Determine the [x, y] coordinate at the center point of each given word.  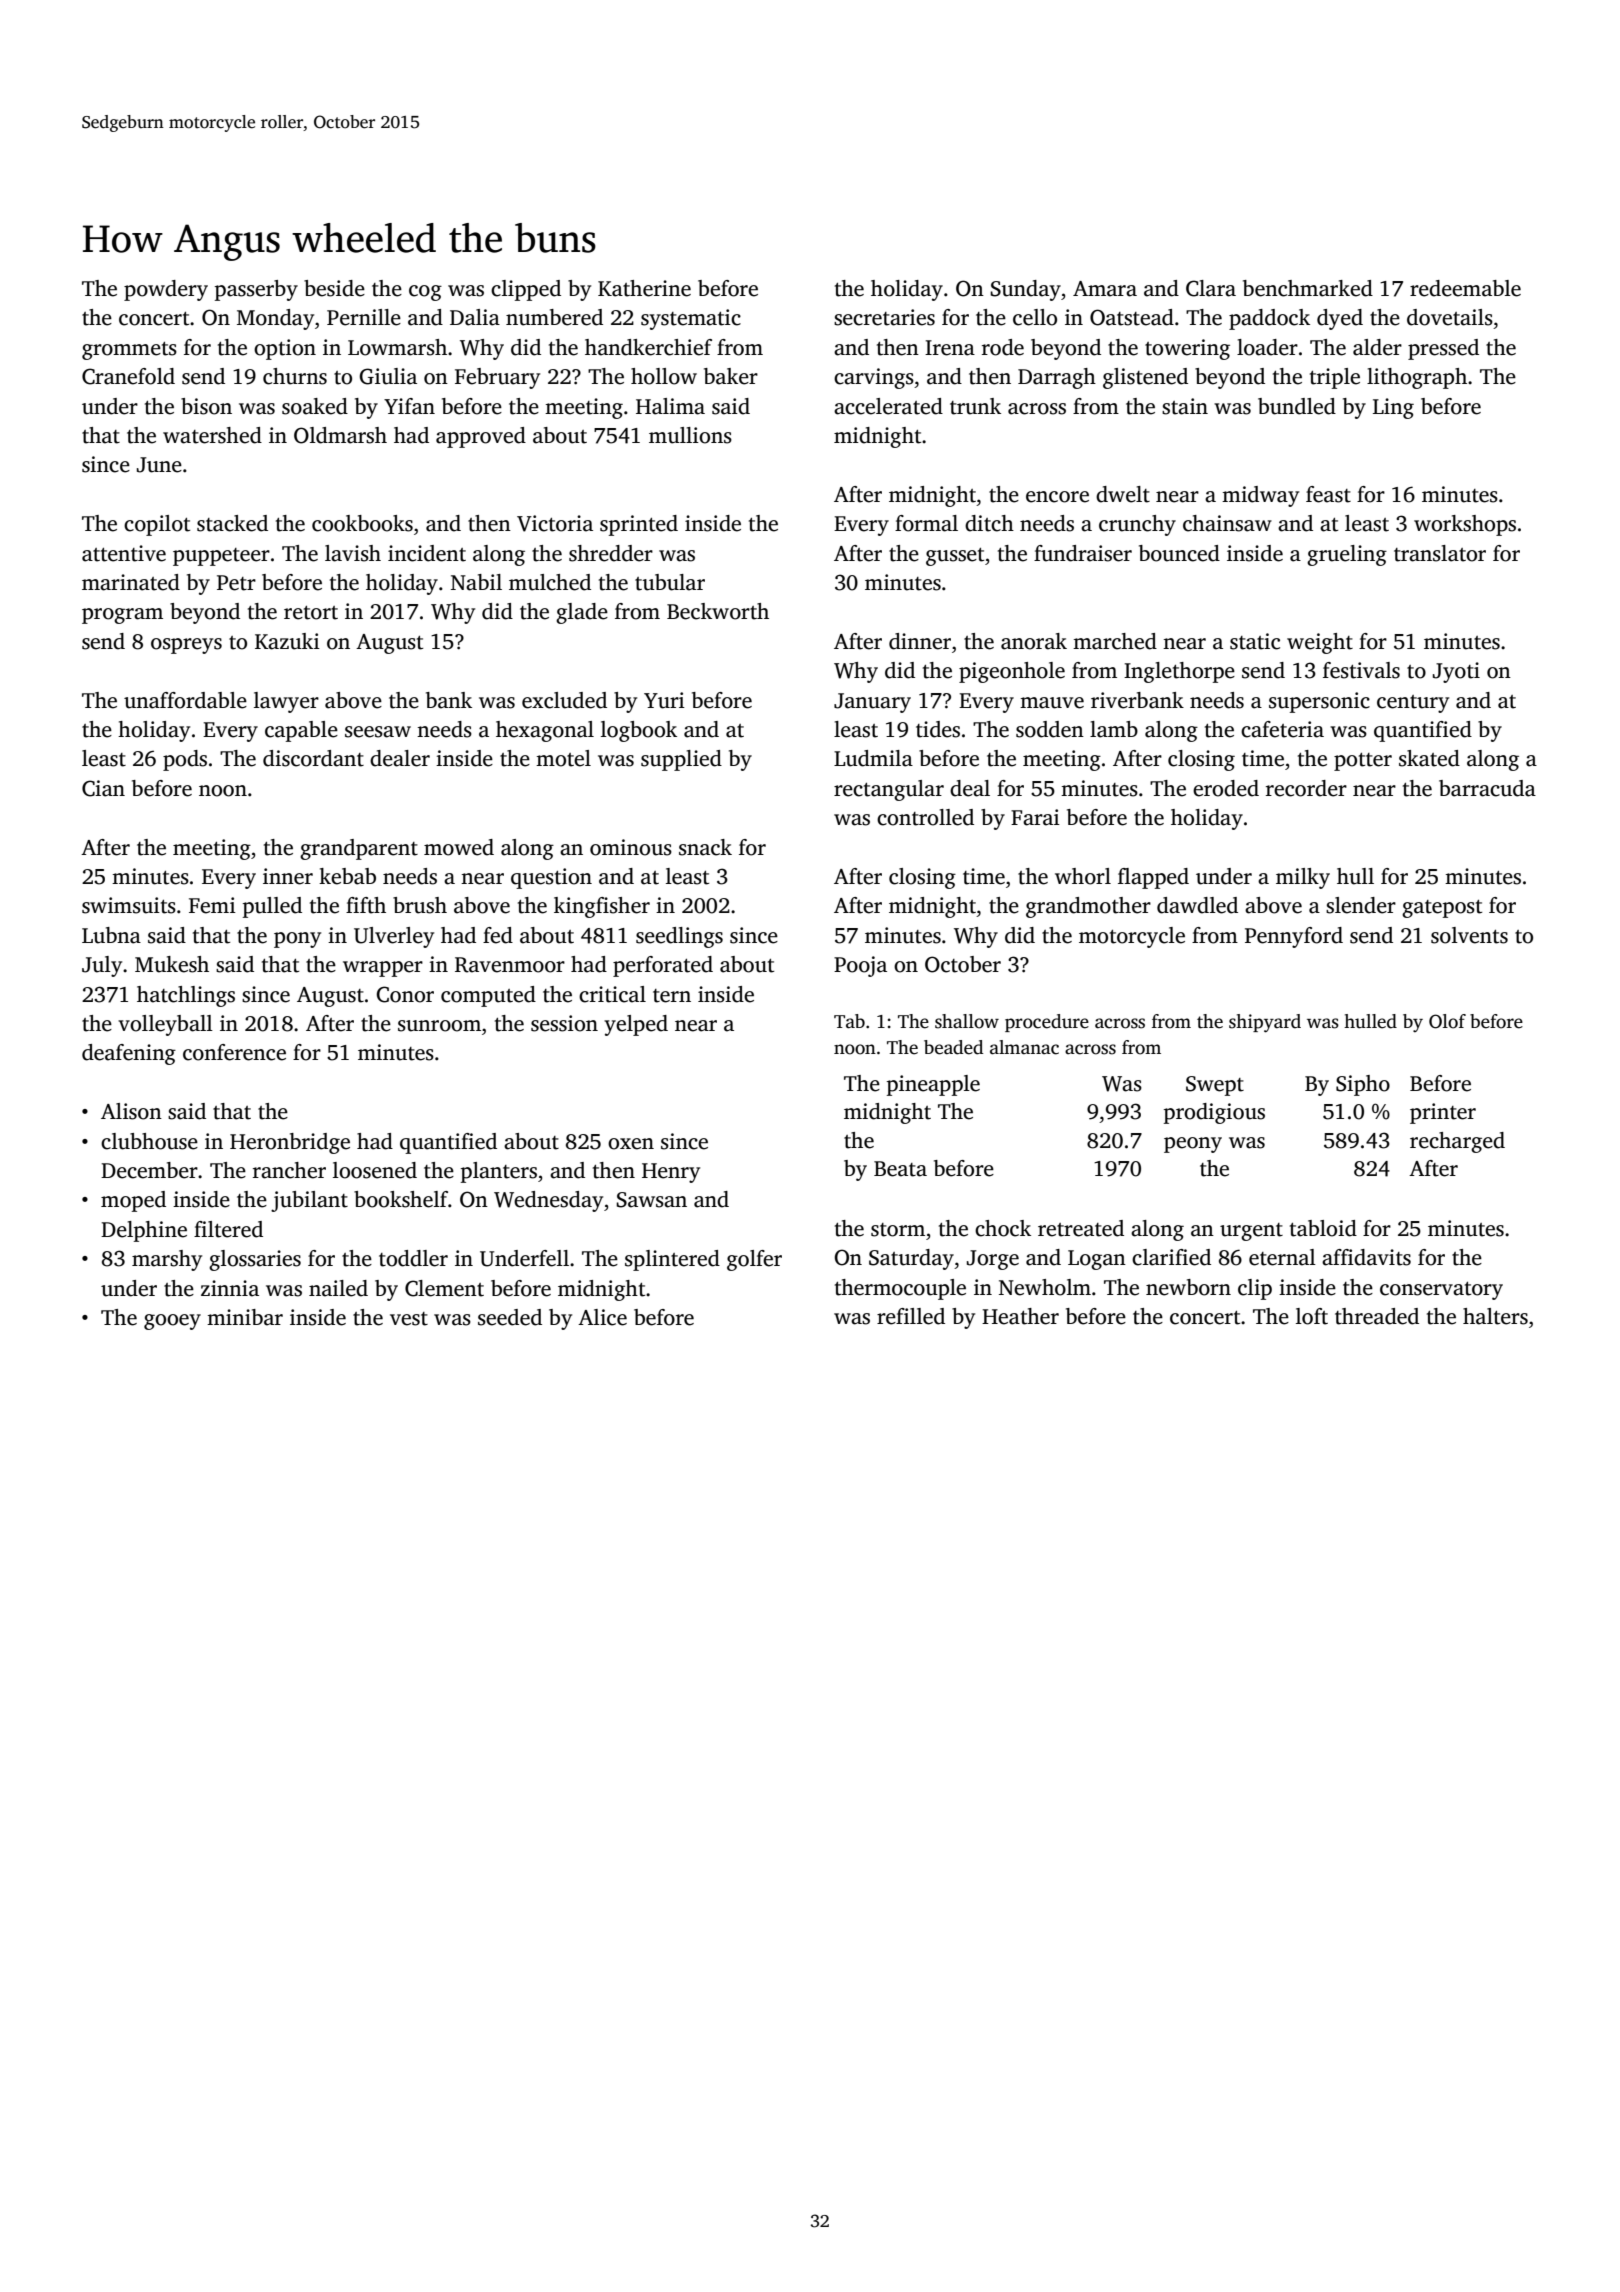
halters [1495, 1316]
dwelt [1123, 494]
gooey [172, 1322]
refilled [911, 1316]
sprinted [639, 525]
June [159, 465]
